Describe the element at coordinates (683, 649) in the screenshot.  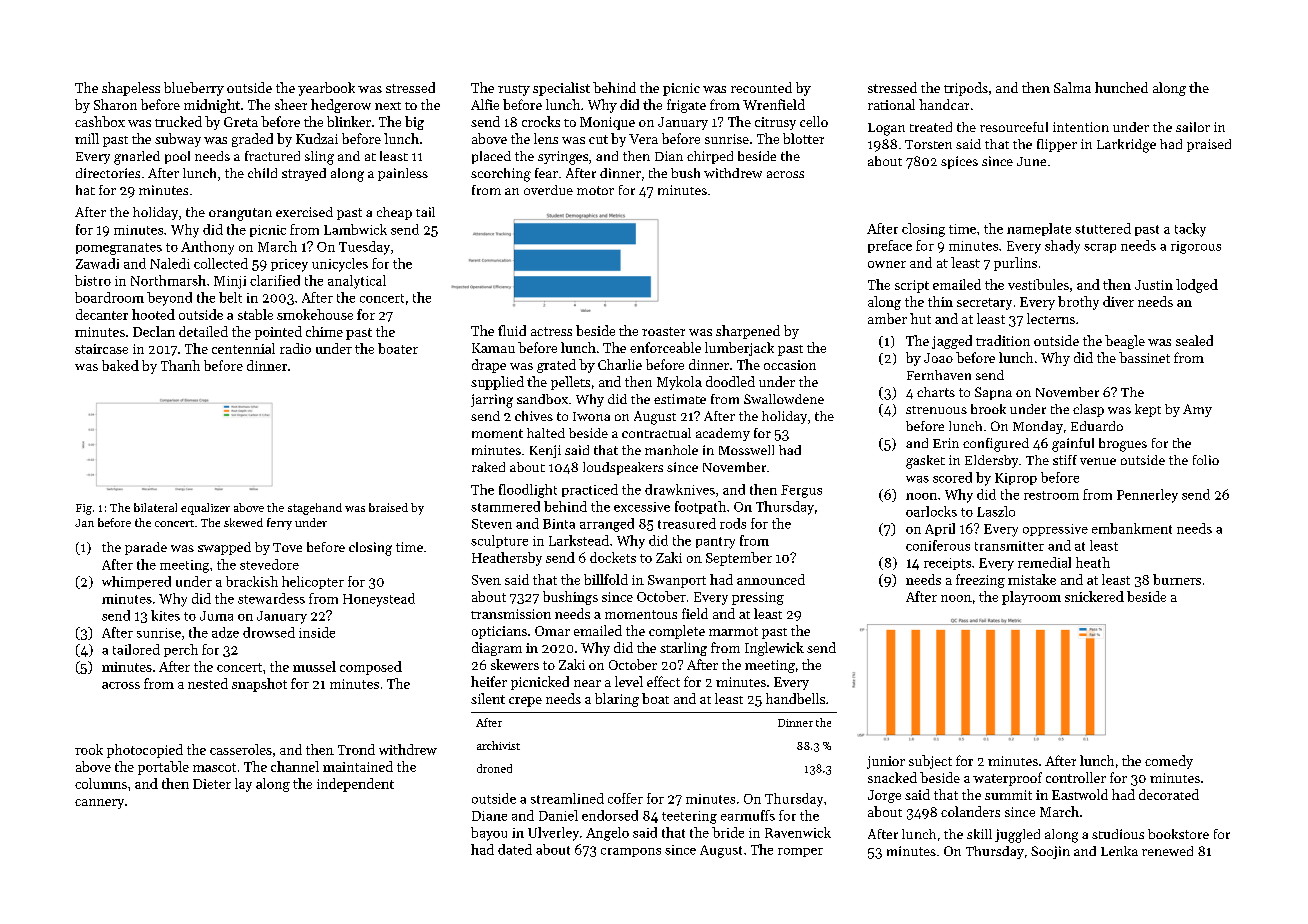
I see `starling` at that location.
